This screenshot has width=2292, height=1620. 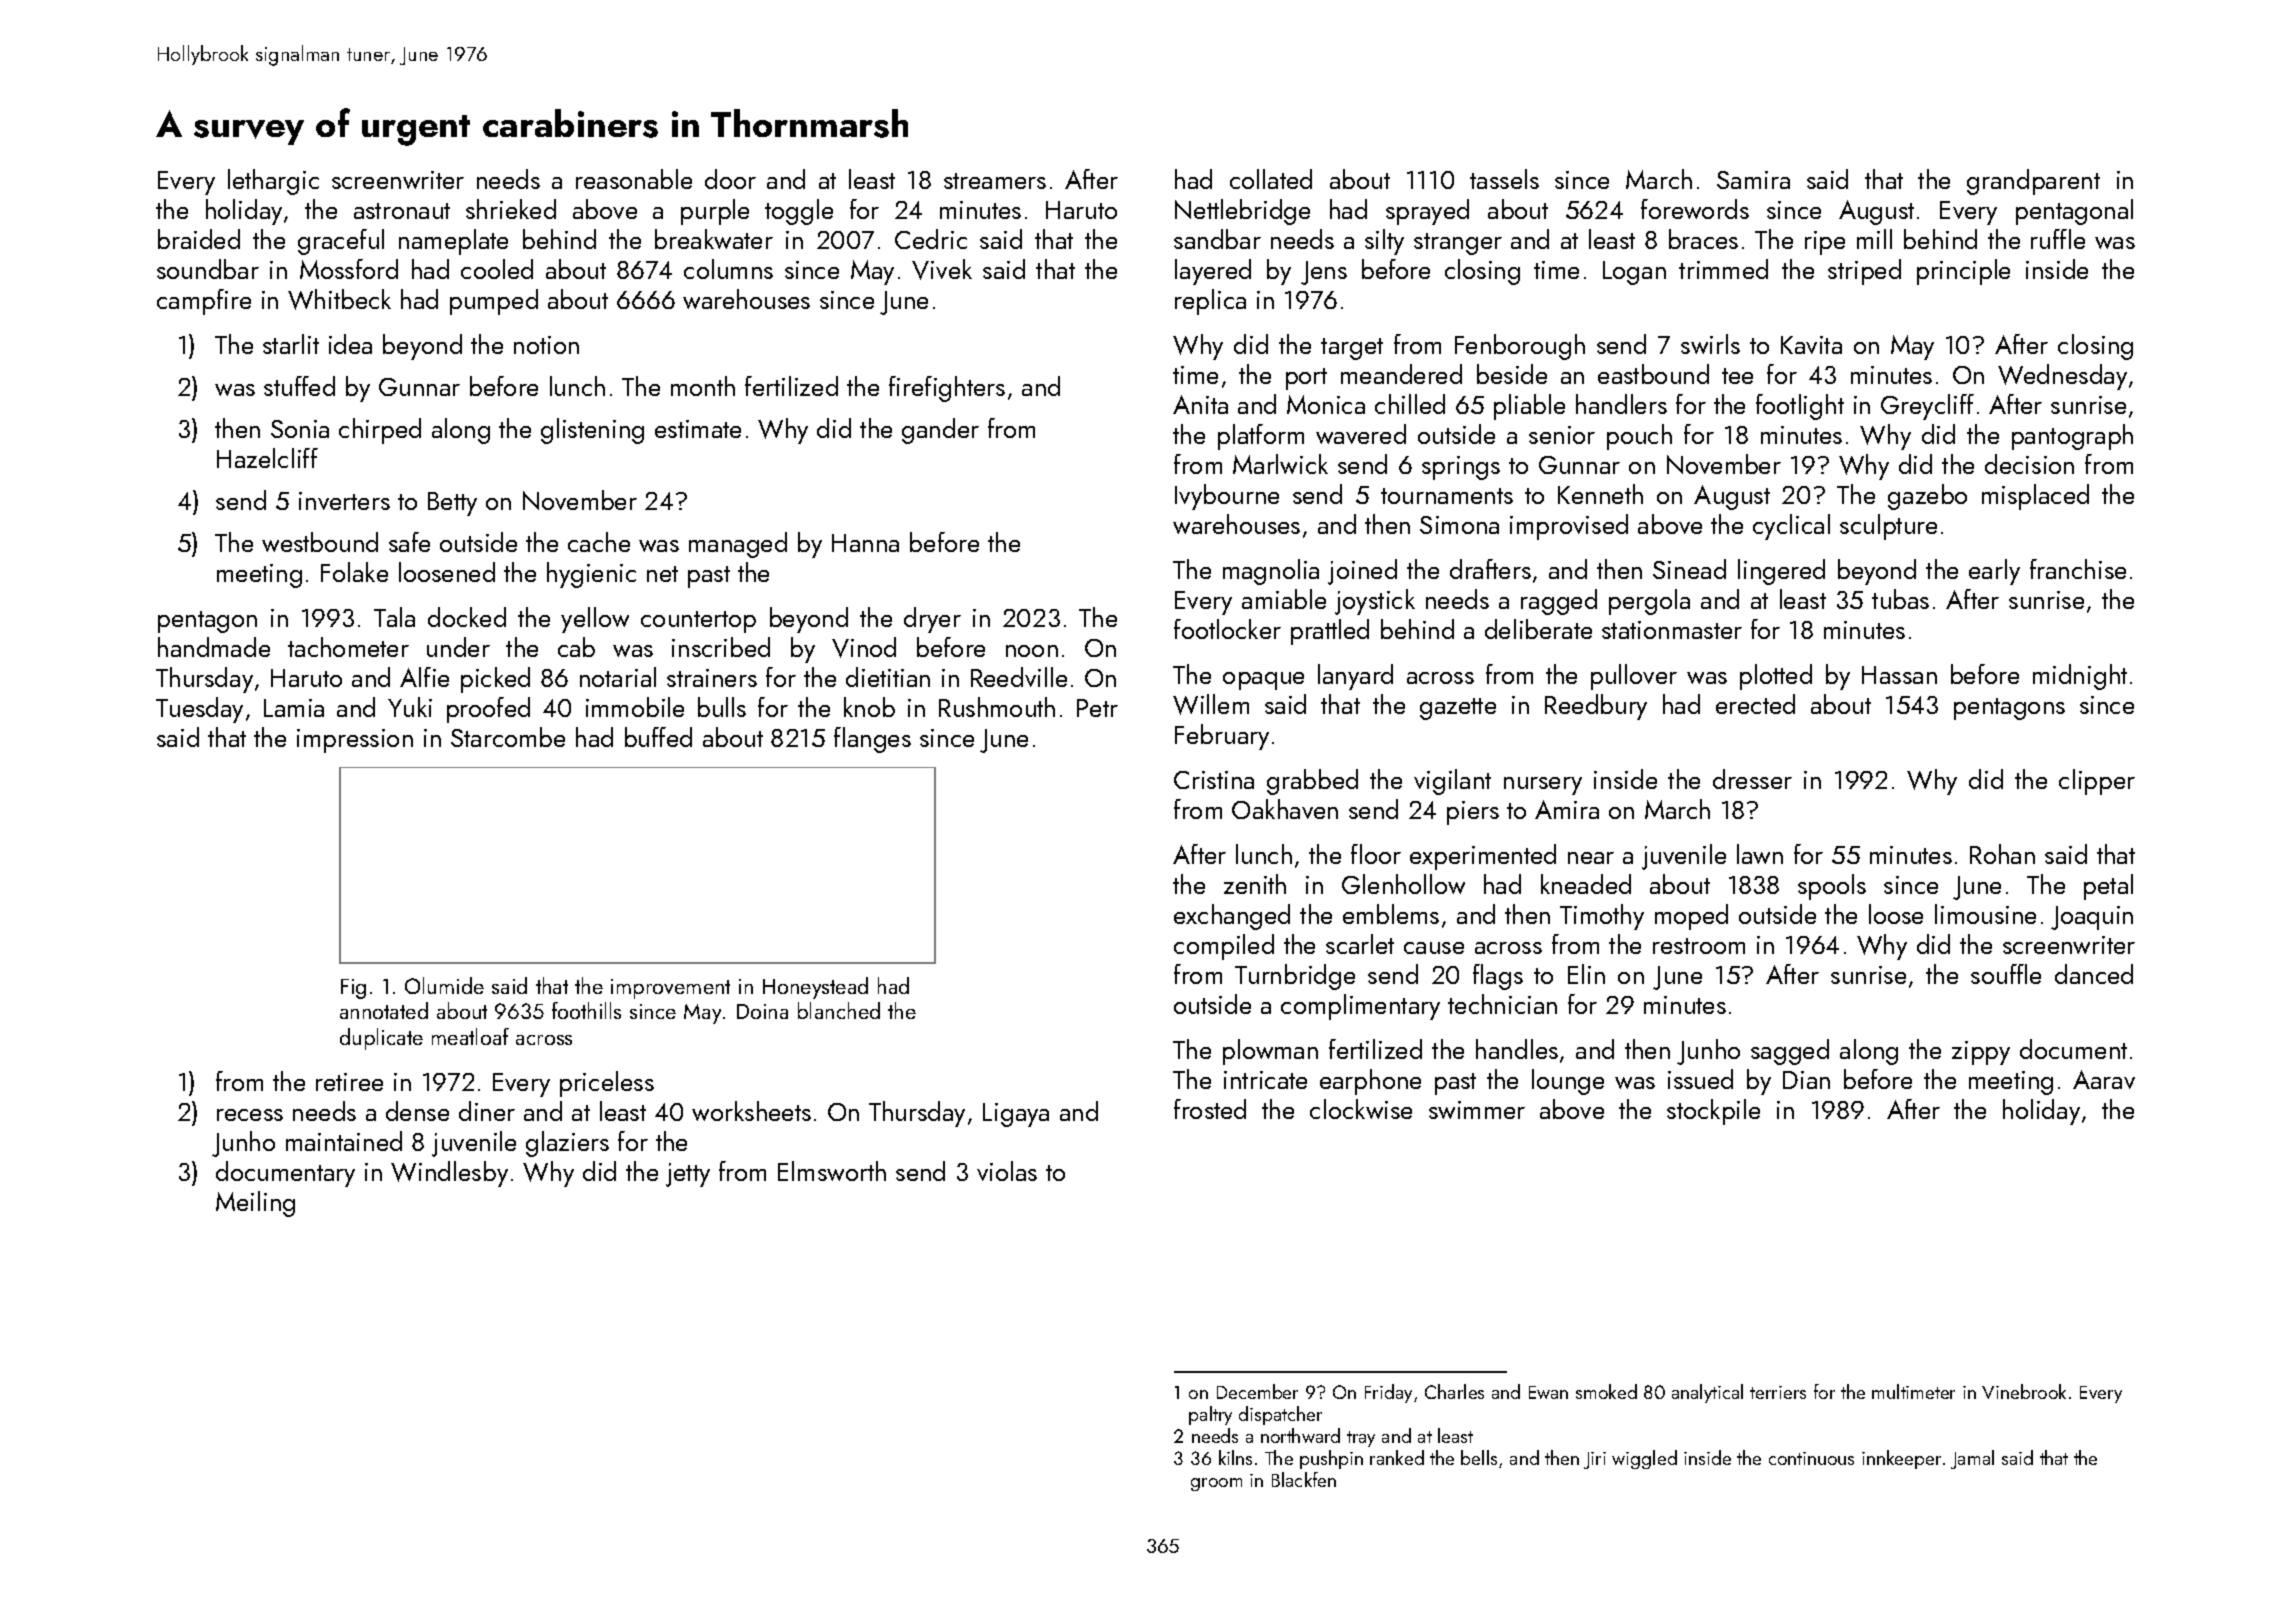 What do you see at coordinates (1304, 1479) in the screenshot?
I see `Blackfen` at bounding box center [1304, 1479].
